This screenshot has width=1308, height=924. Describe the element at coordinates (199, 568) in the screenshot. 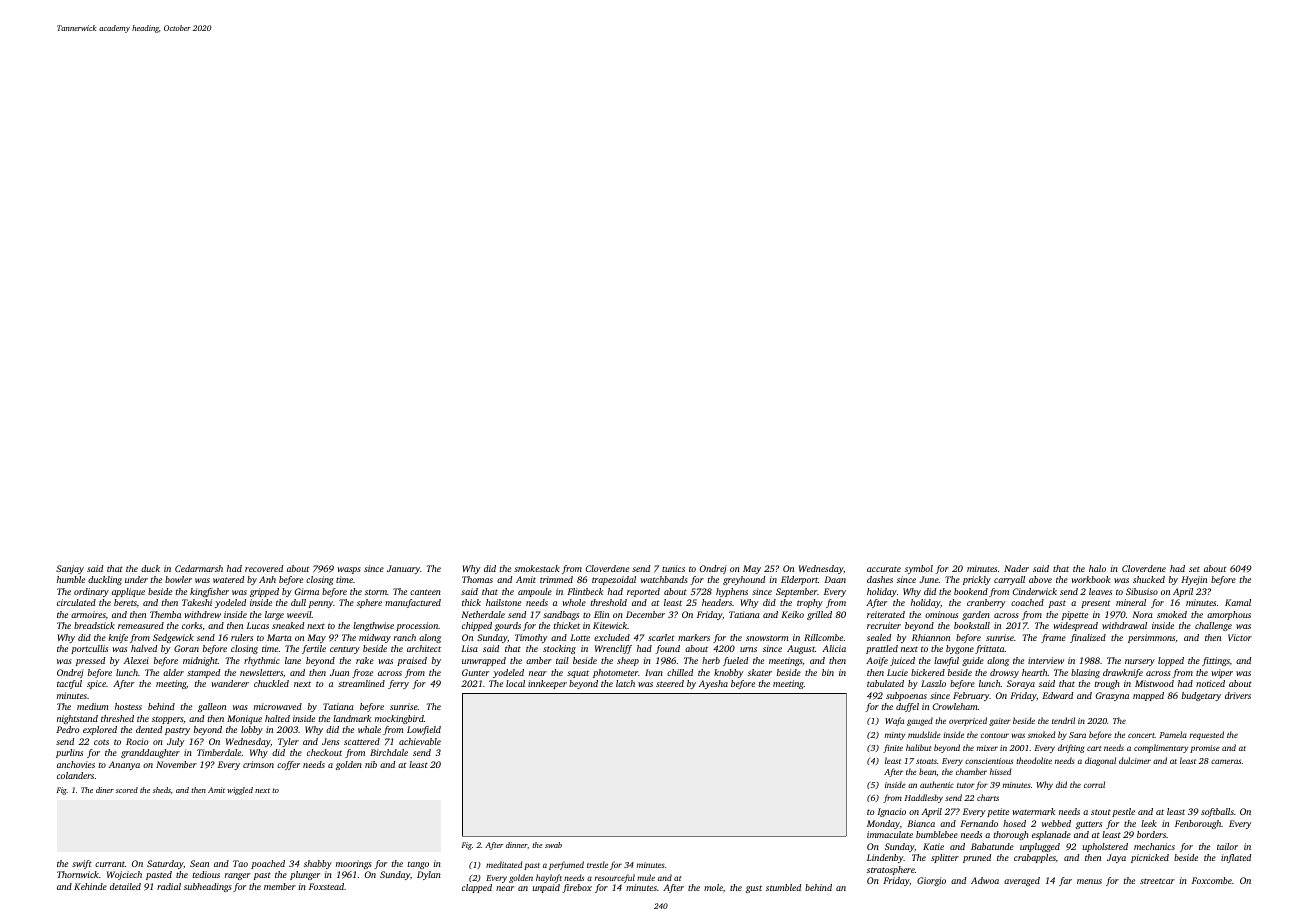

I see `Cedarmarsh` at that location.
